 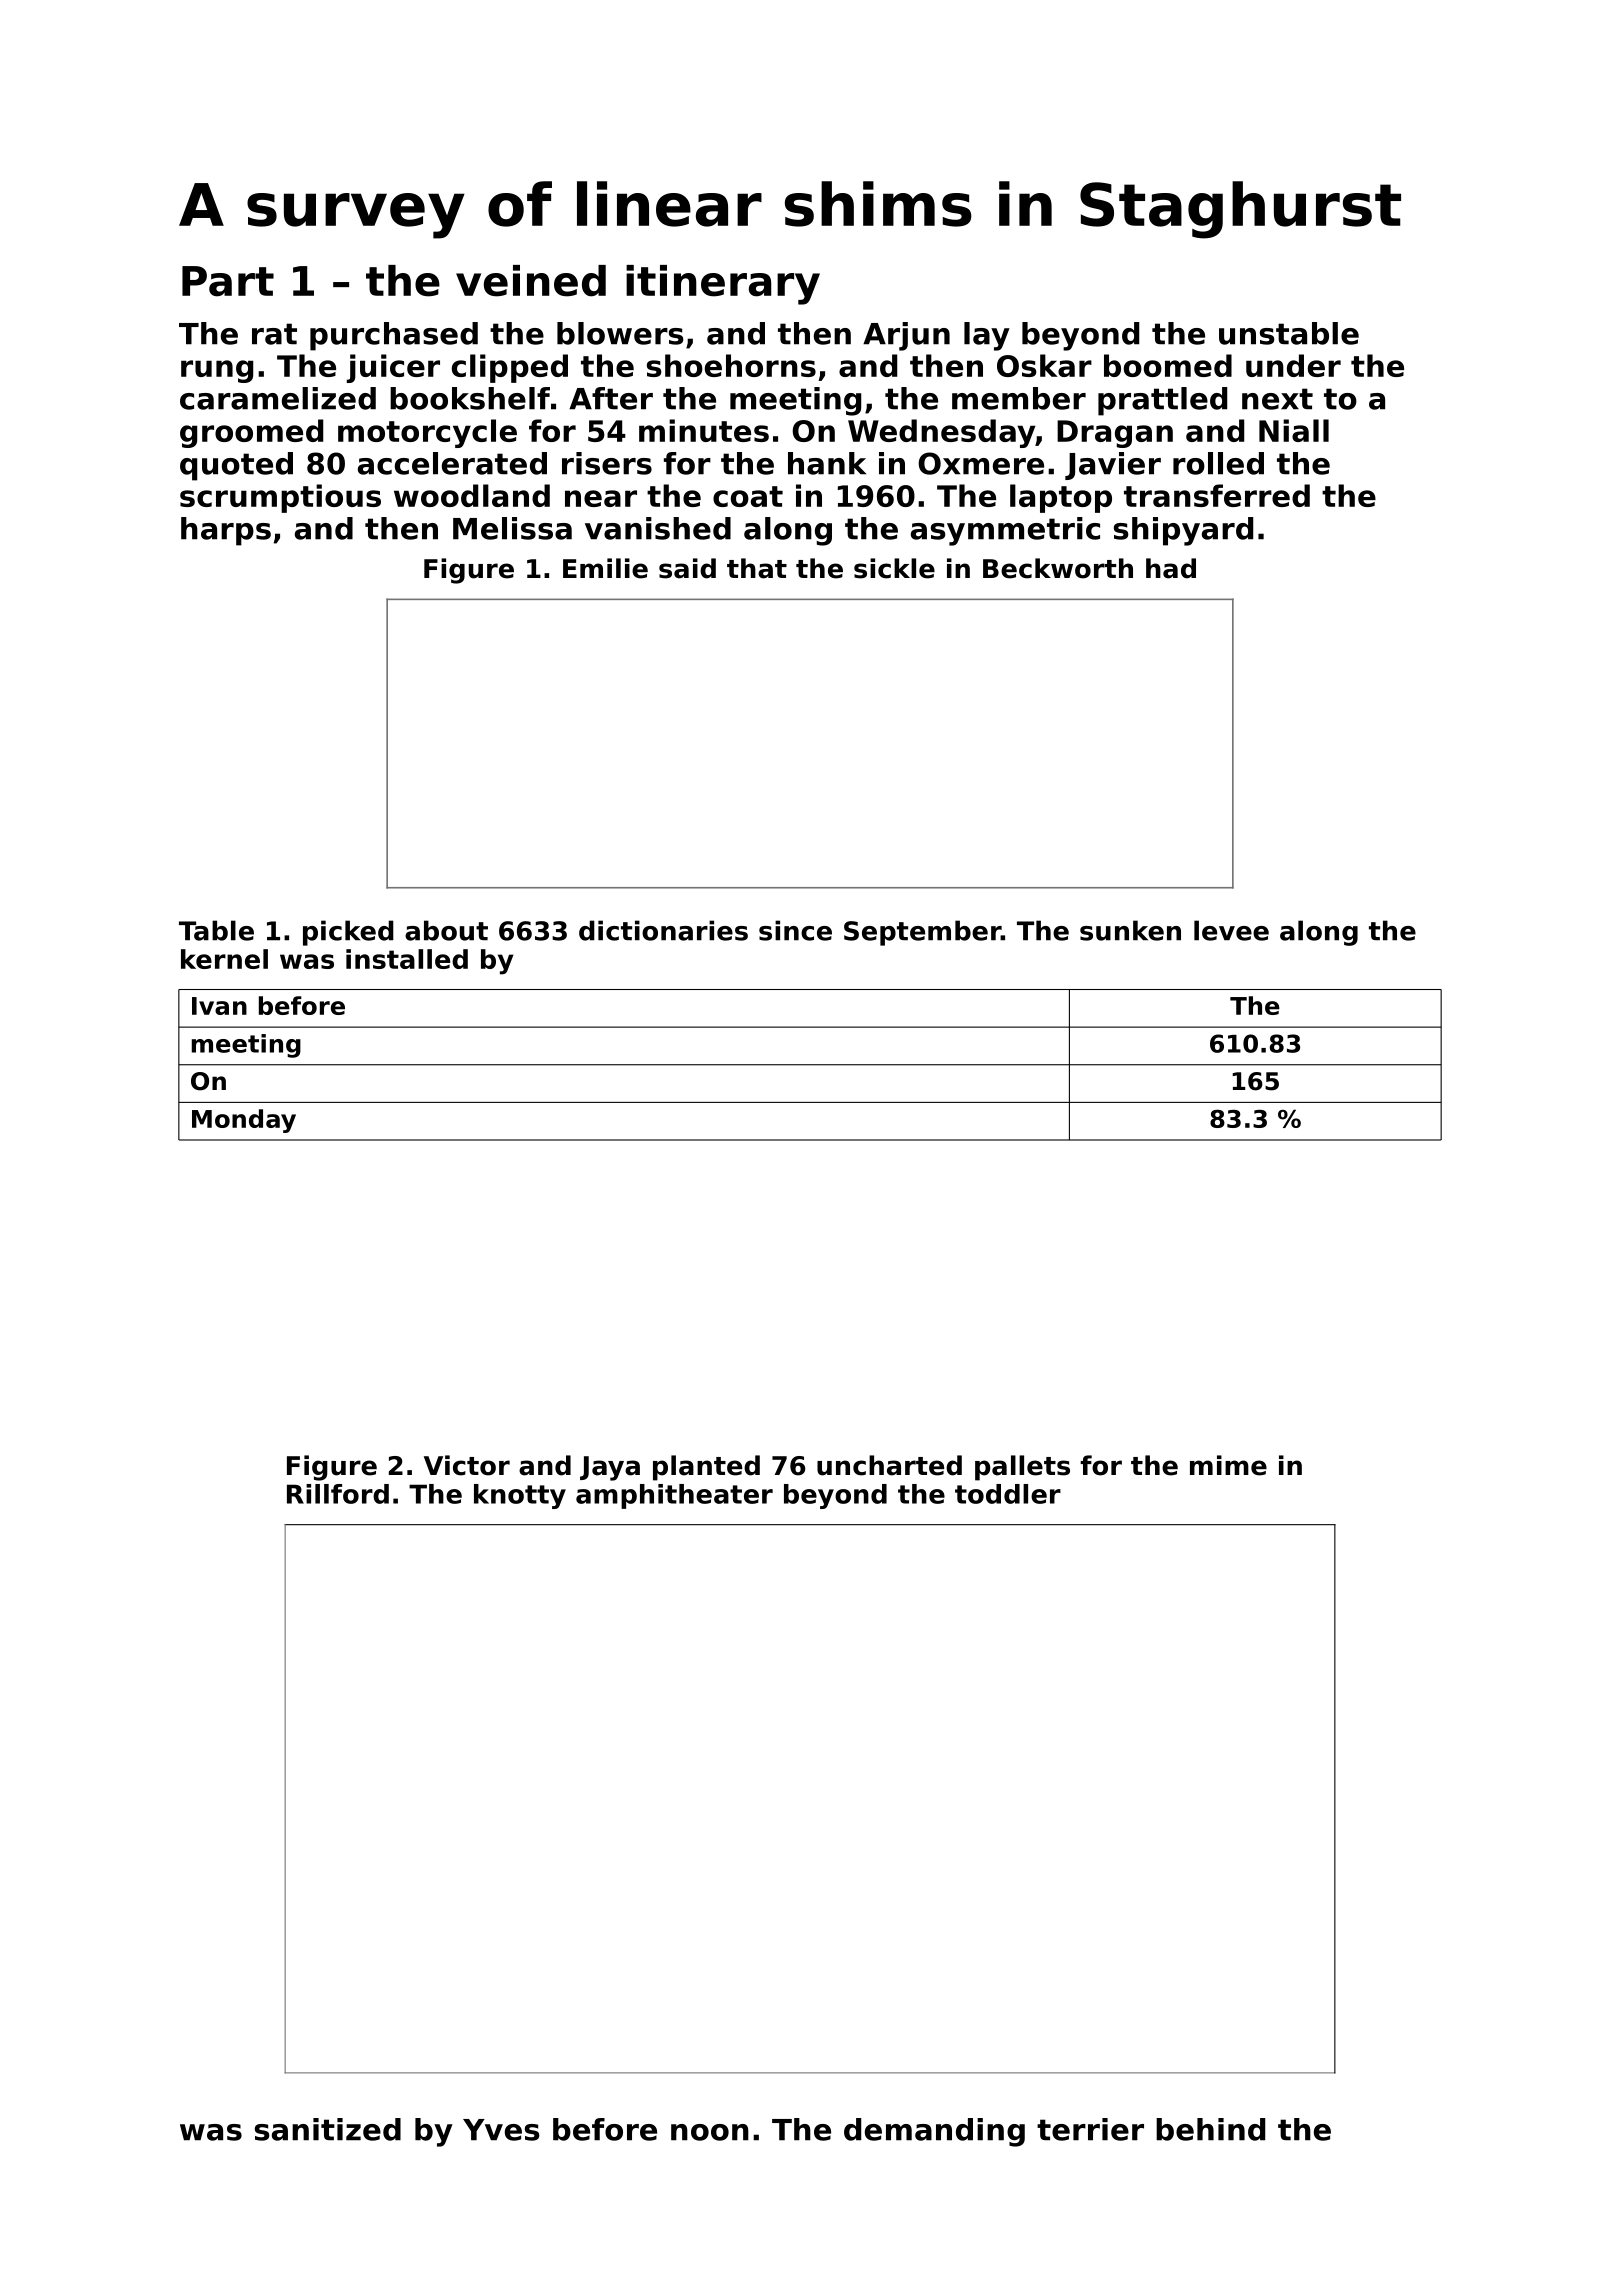 What do you see at coordinates (934, 2132) in the screenshot?
I see `demanding` at bounding box center [934, 2132].
